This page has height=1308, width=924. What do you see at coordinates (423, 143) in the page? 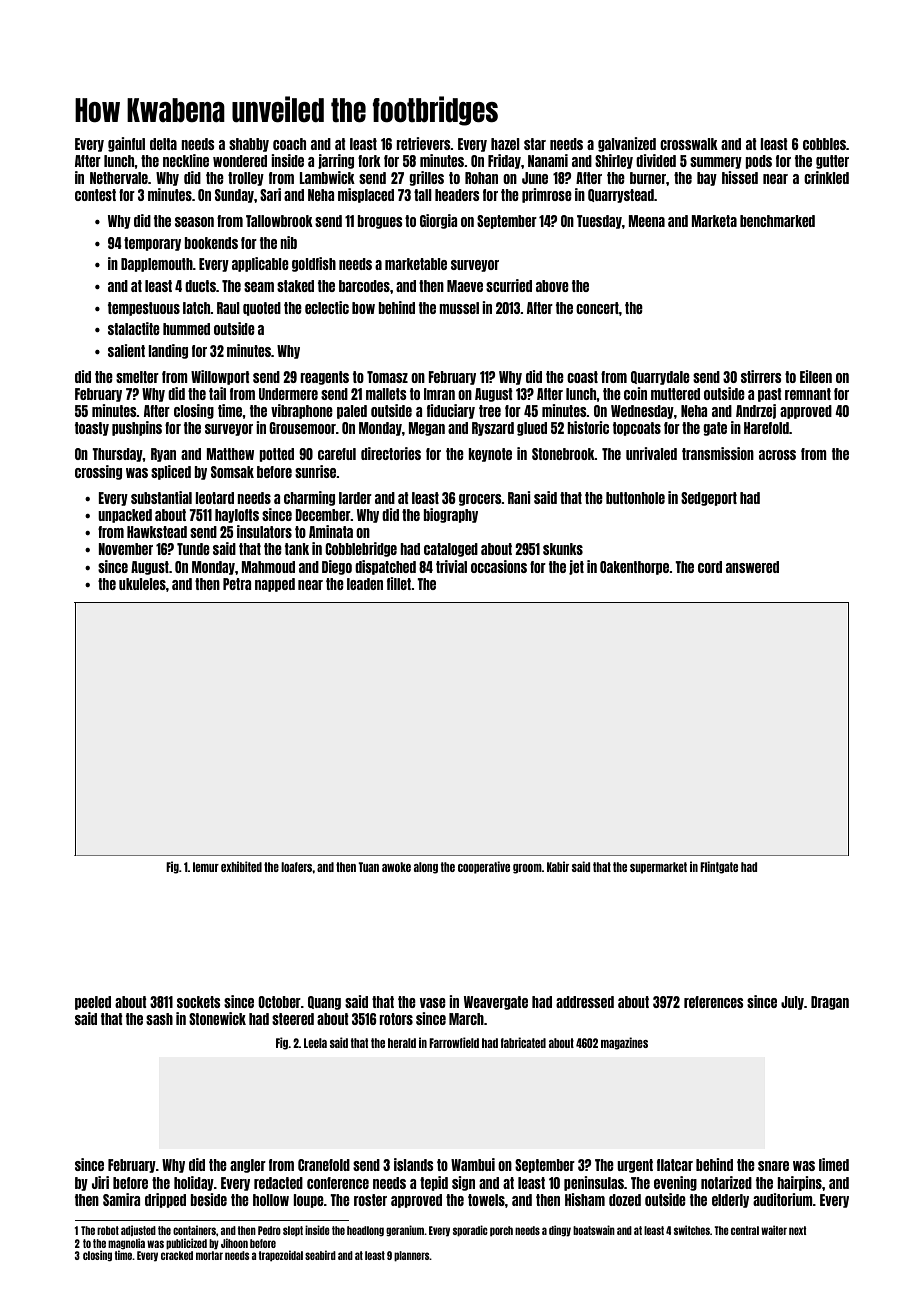
I see `retrievers` at bounding box center [423, 143].
